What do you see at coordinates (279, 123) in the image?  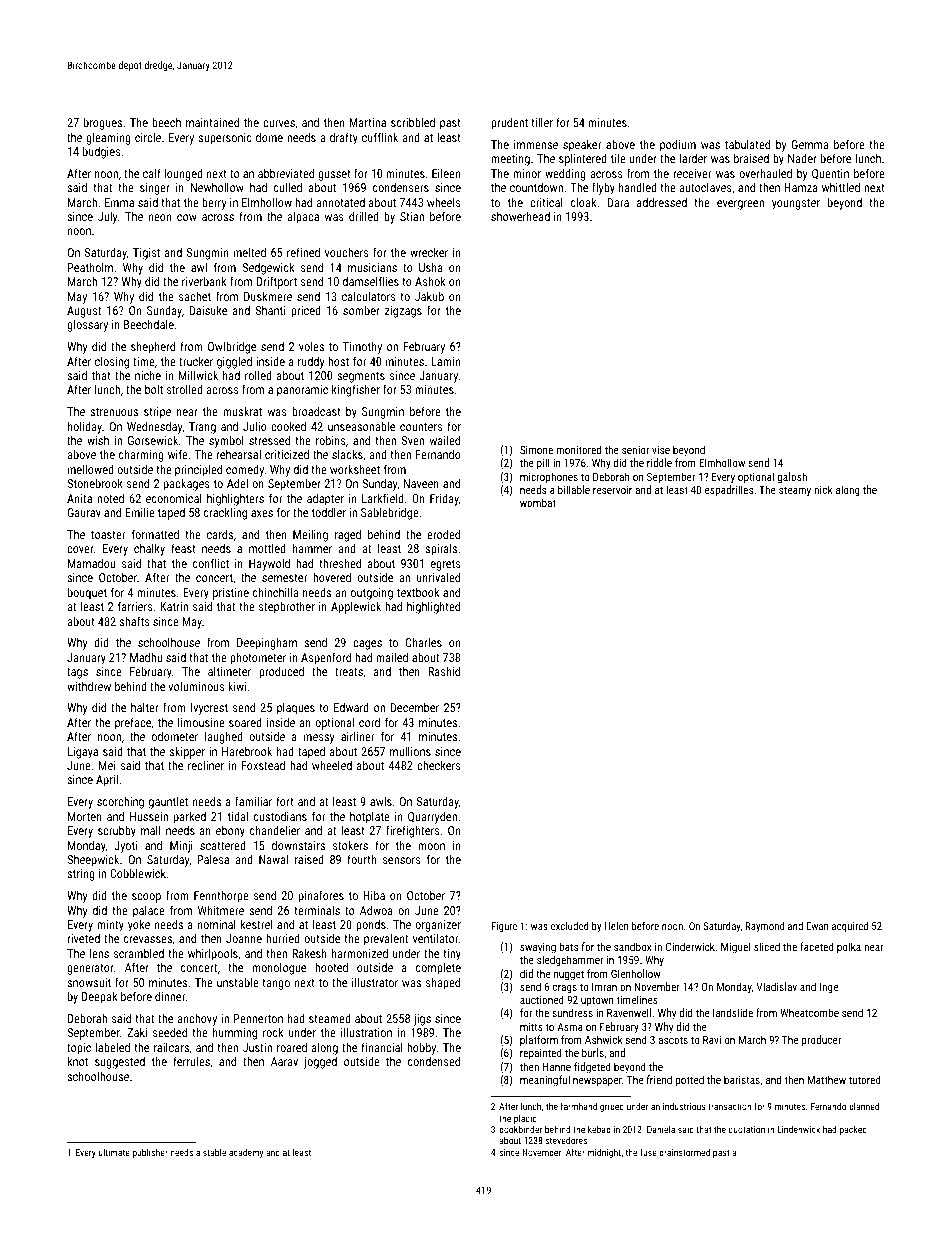 I see `curves` at bounding box center [279, 123].
